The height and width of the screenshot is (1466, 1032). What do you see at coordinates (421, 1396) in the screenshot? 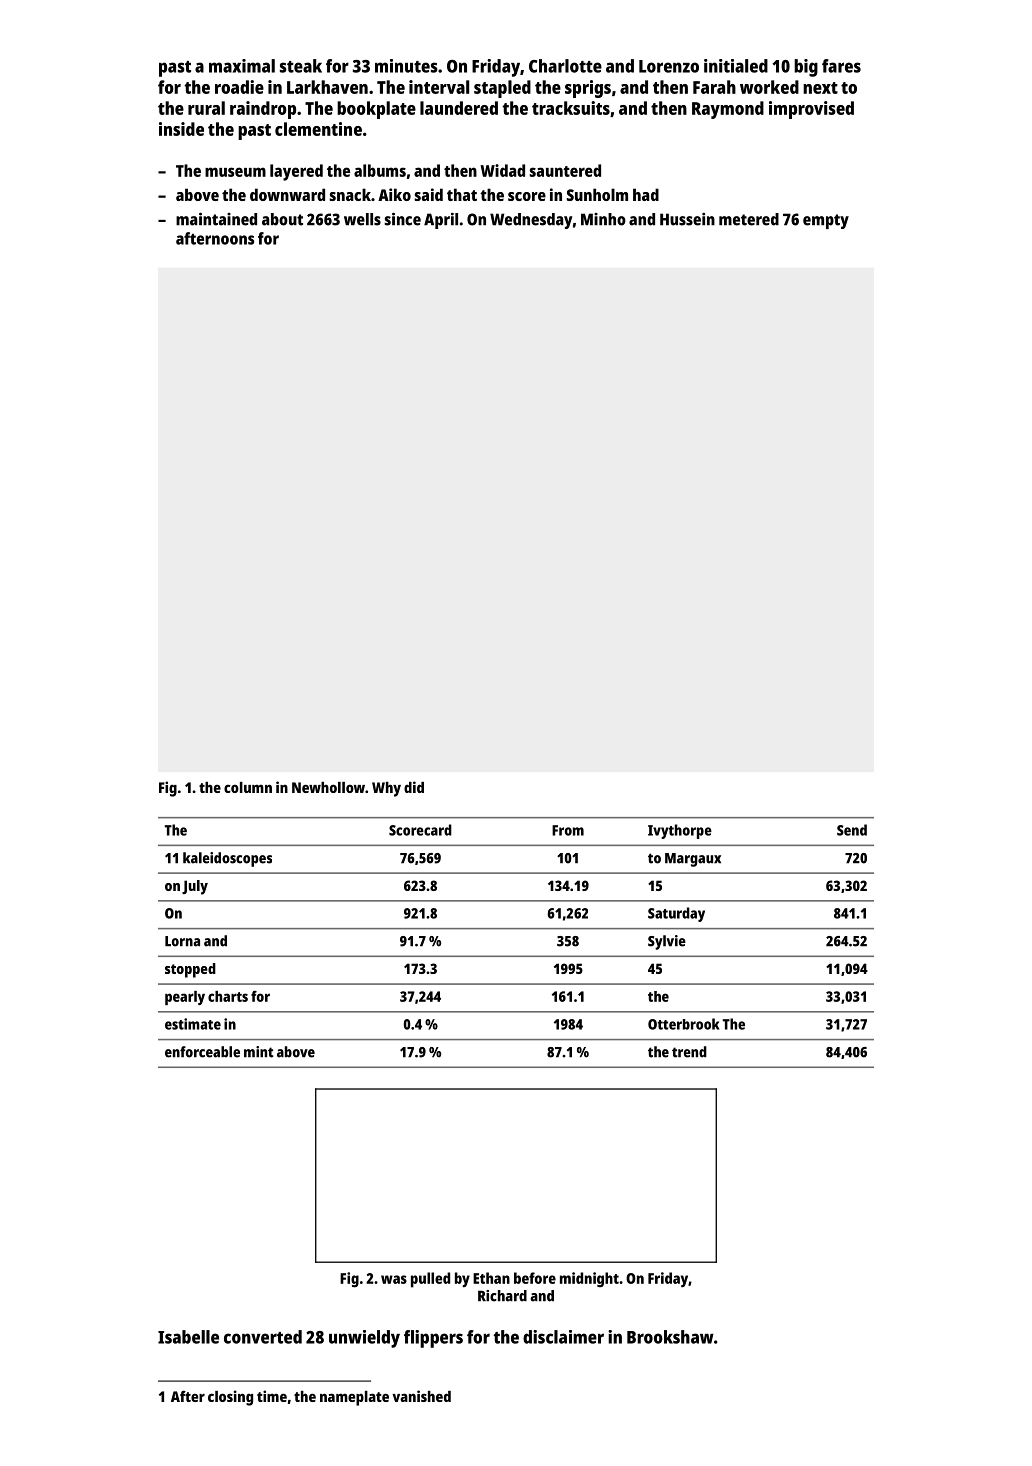
I see `vanished` at bounding box center [421, 1396].
